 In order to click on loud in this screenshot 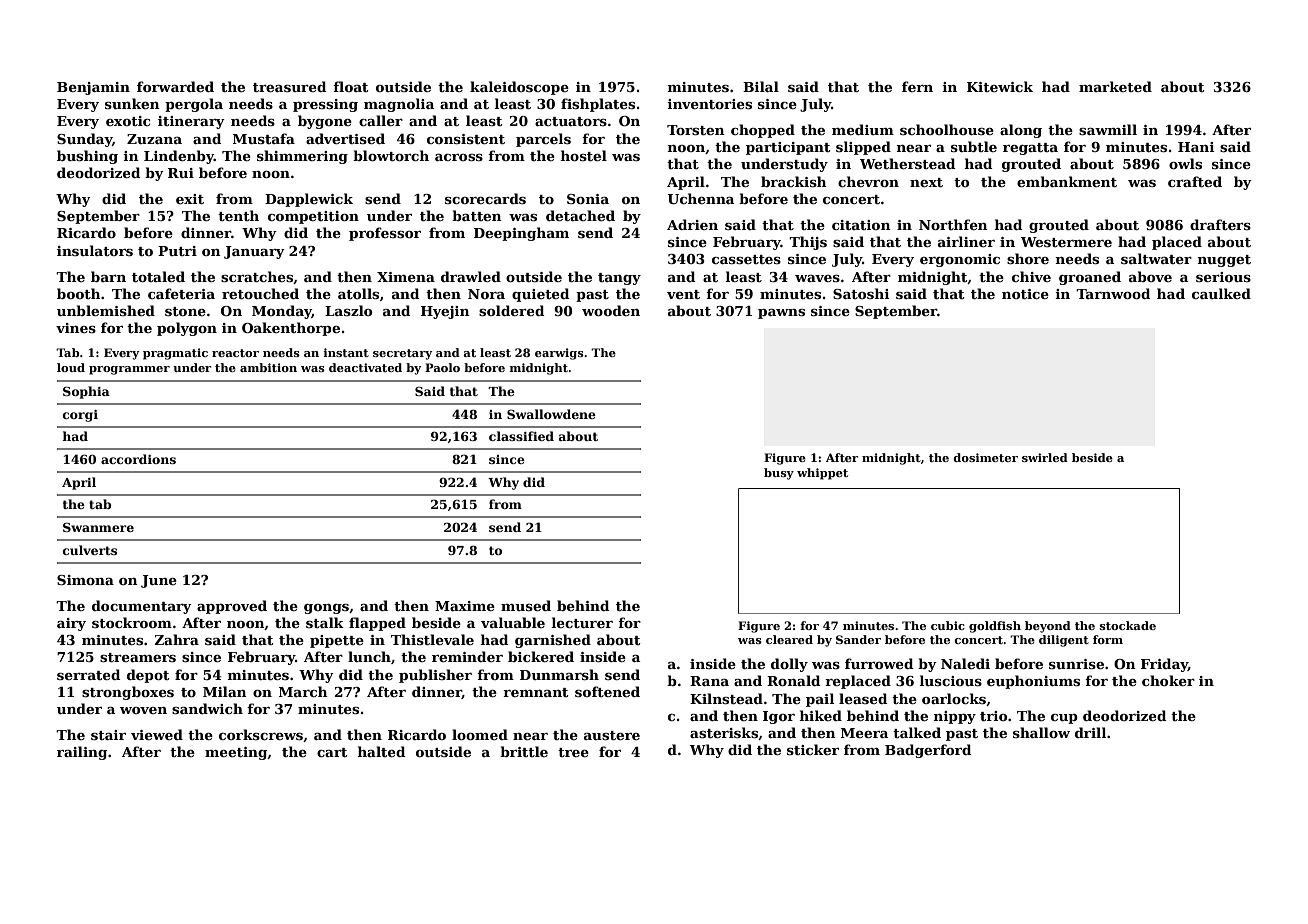, I will do `click(71, 367)`.
